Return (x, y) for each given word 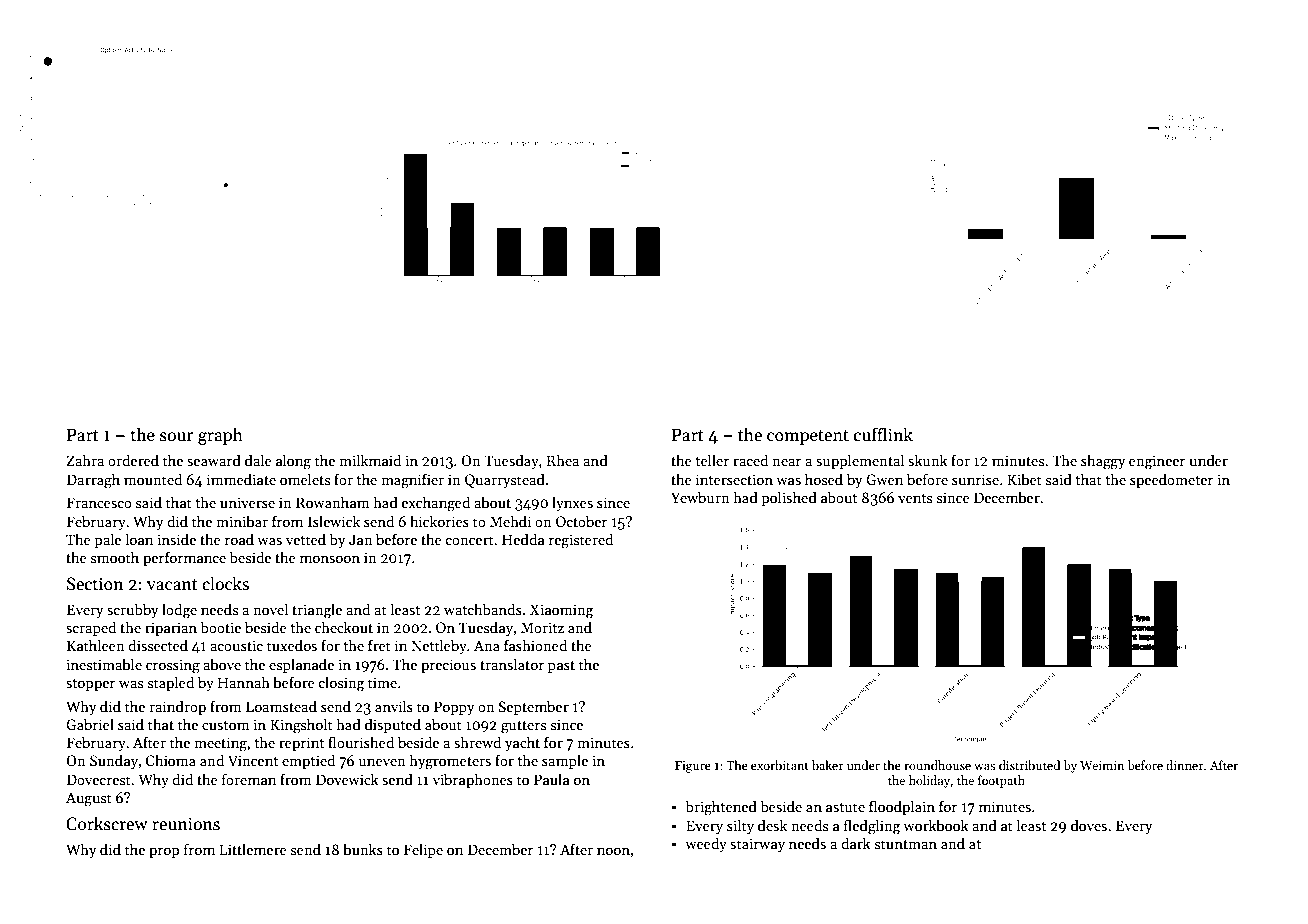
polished (789, 498)
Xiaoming (562, 611)
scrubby (132, 610)
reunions (186, 824)
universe (247, 502)
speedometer (1171, 480)
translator (512, 664)
